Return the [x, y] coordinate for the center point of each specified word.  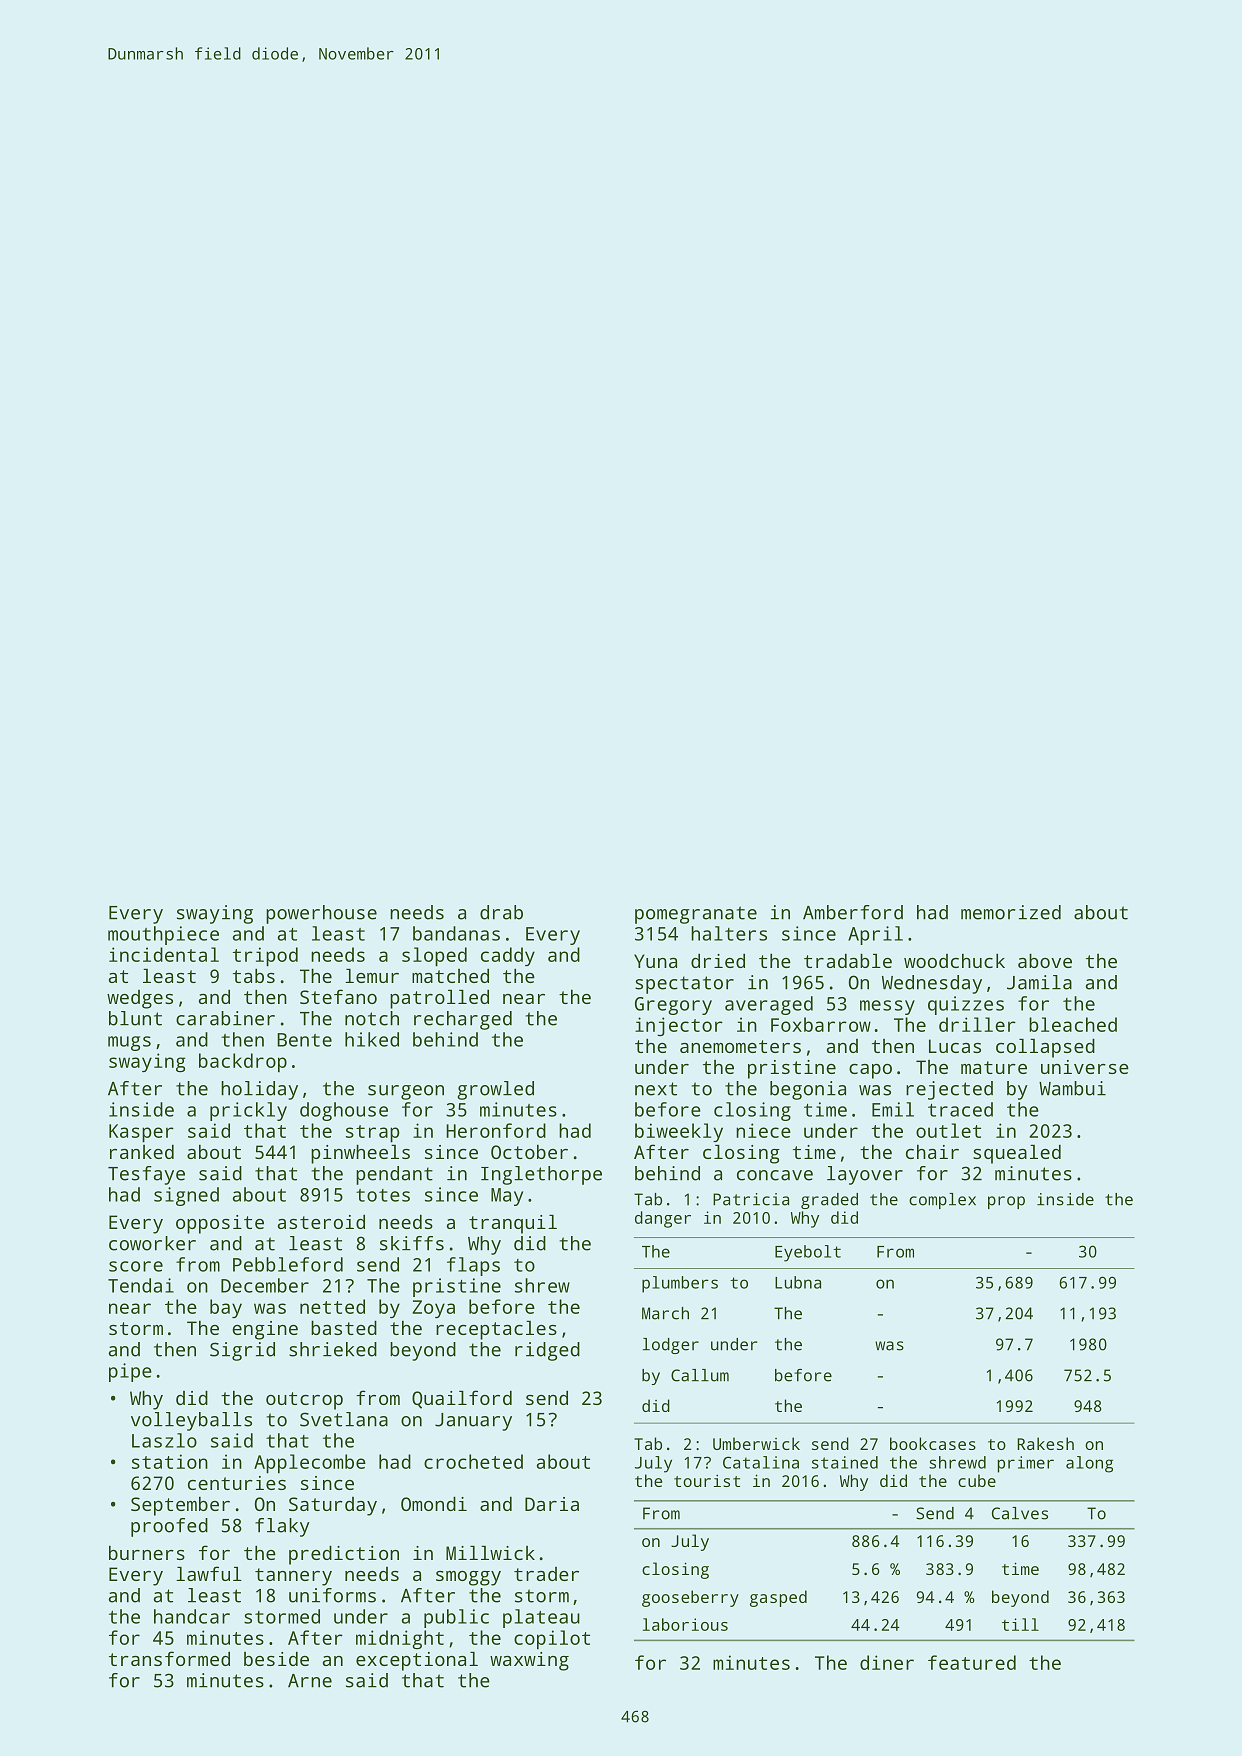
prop [1006, 1202]
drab [501, 912]
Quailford [462, 1399]
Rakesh [1045, 1443]
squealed [1017, 1154]
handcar [192, 1616]
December [265, 1285]
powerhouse [321, 914]
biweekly [679, 1132]
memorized [1011, 912]
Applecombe [310, 1464]
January [473, 1422]
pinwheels [360, 1154]
